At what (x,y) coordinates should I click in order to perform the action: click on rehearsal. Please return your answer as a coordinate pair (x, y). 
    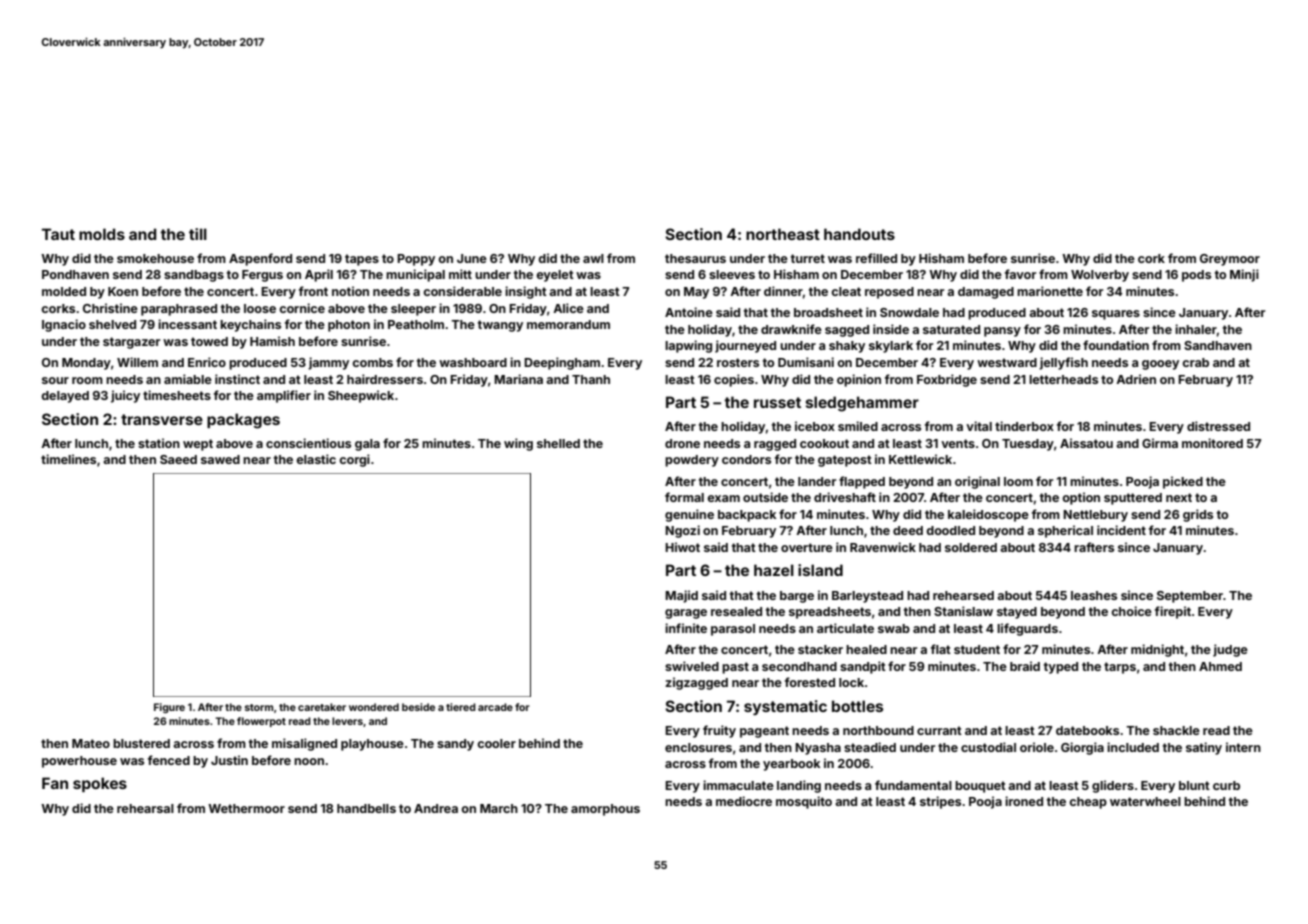
    Looking at the image, I should click on (145, 808).
